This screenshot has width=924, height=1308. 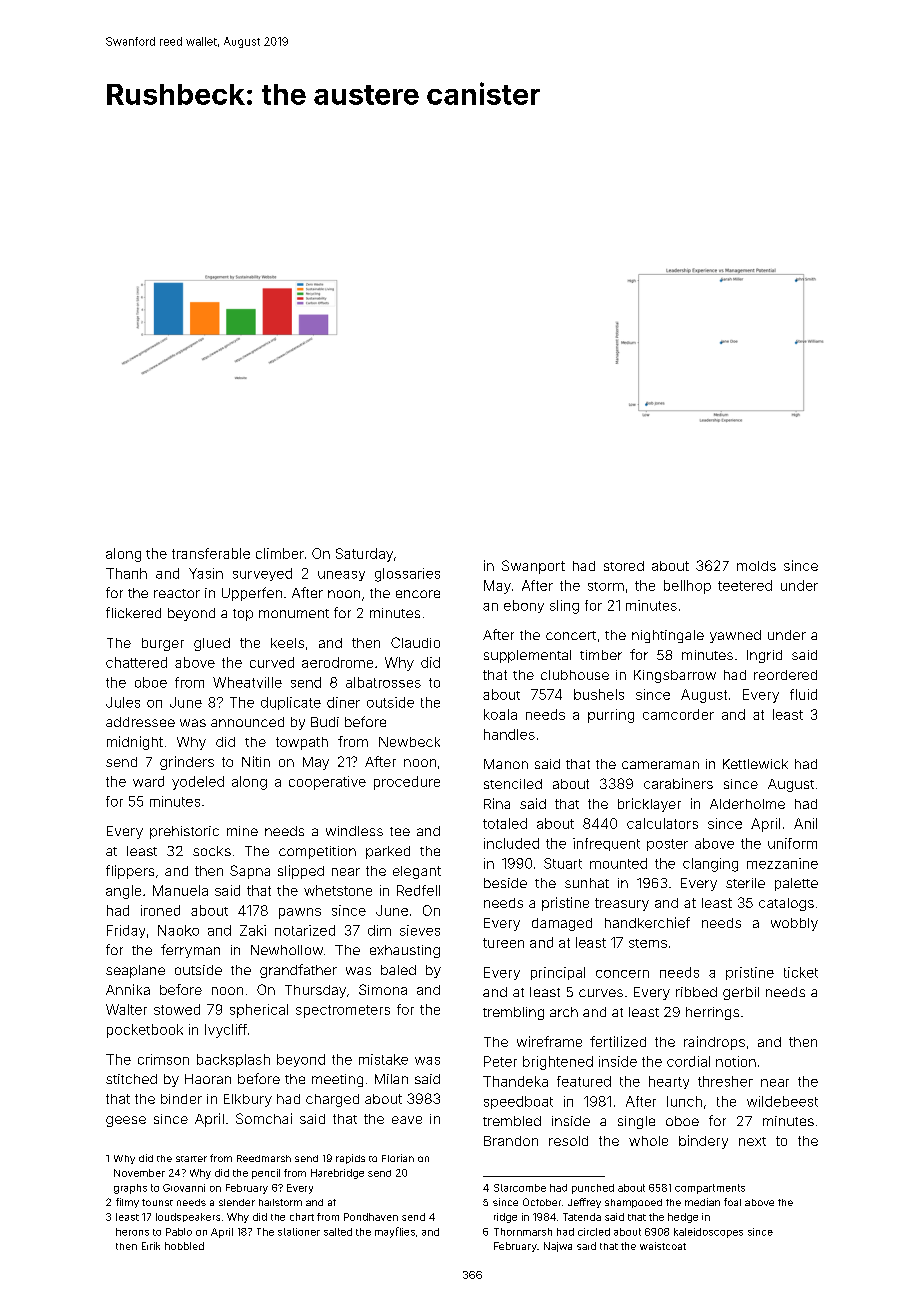 I want to click on mezzanine, so click(x=782, y=863).
